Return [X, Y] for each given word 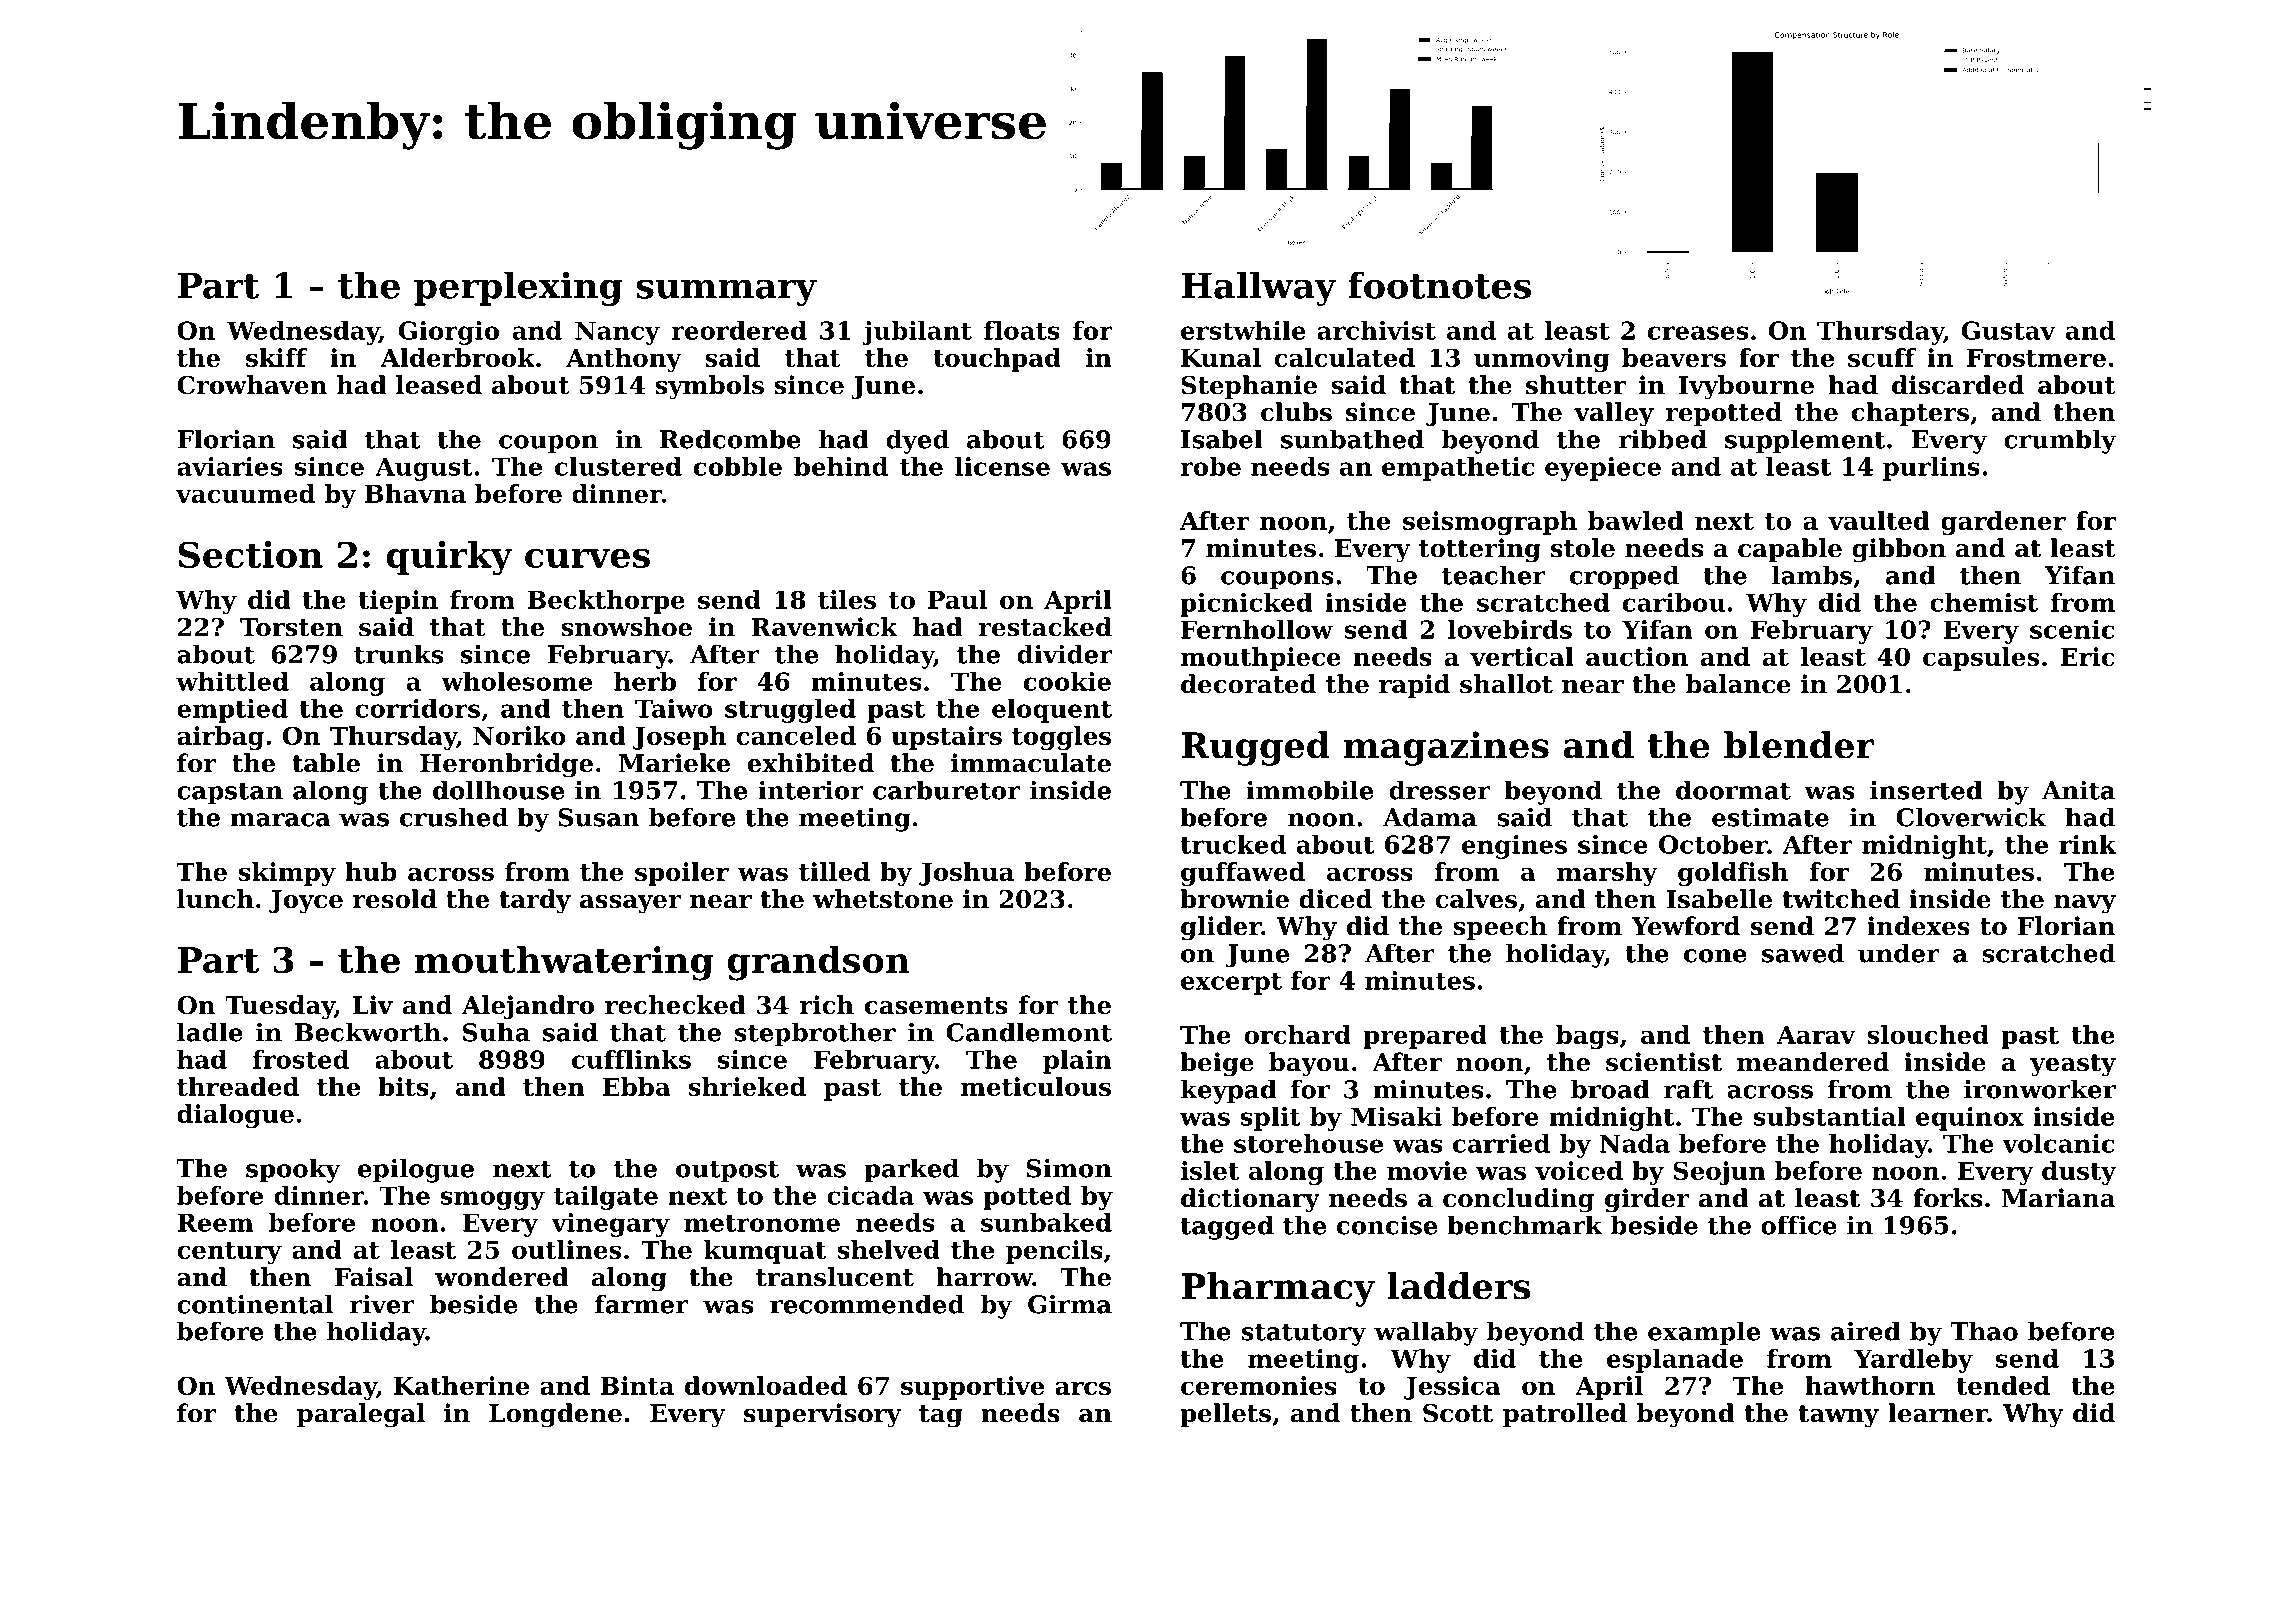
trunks [398, 654]
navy [2085, 904]
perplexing [518, 288]
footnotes [1439, 285]
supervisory [822, 1415]
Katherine [461, 1385]
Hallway [1258, 288]
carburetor [946, 790]
